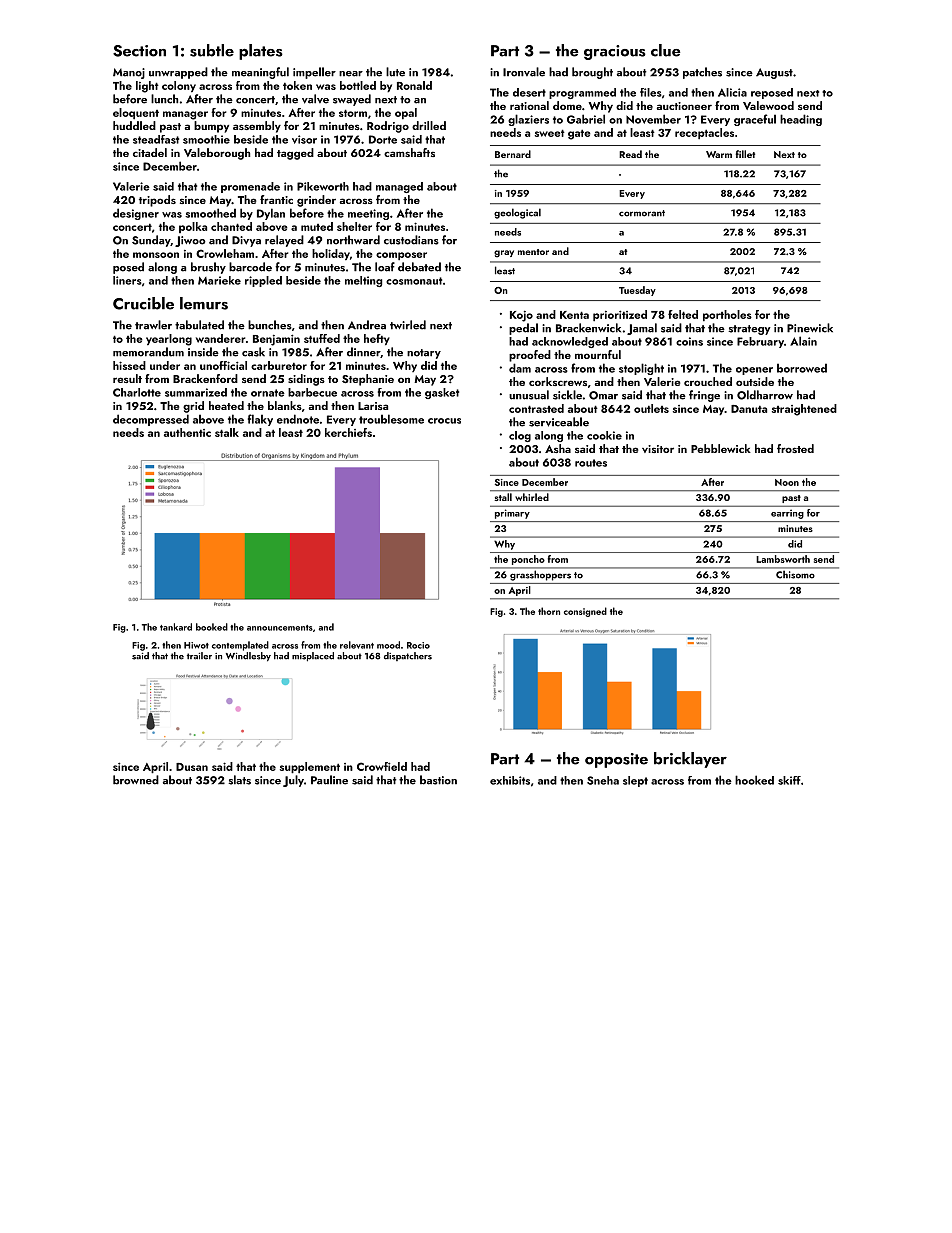 This screenshot has width=952, height=1233. I want to click on coins, so click(689, 341).
